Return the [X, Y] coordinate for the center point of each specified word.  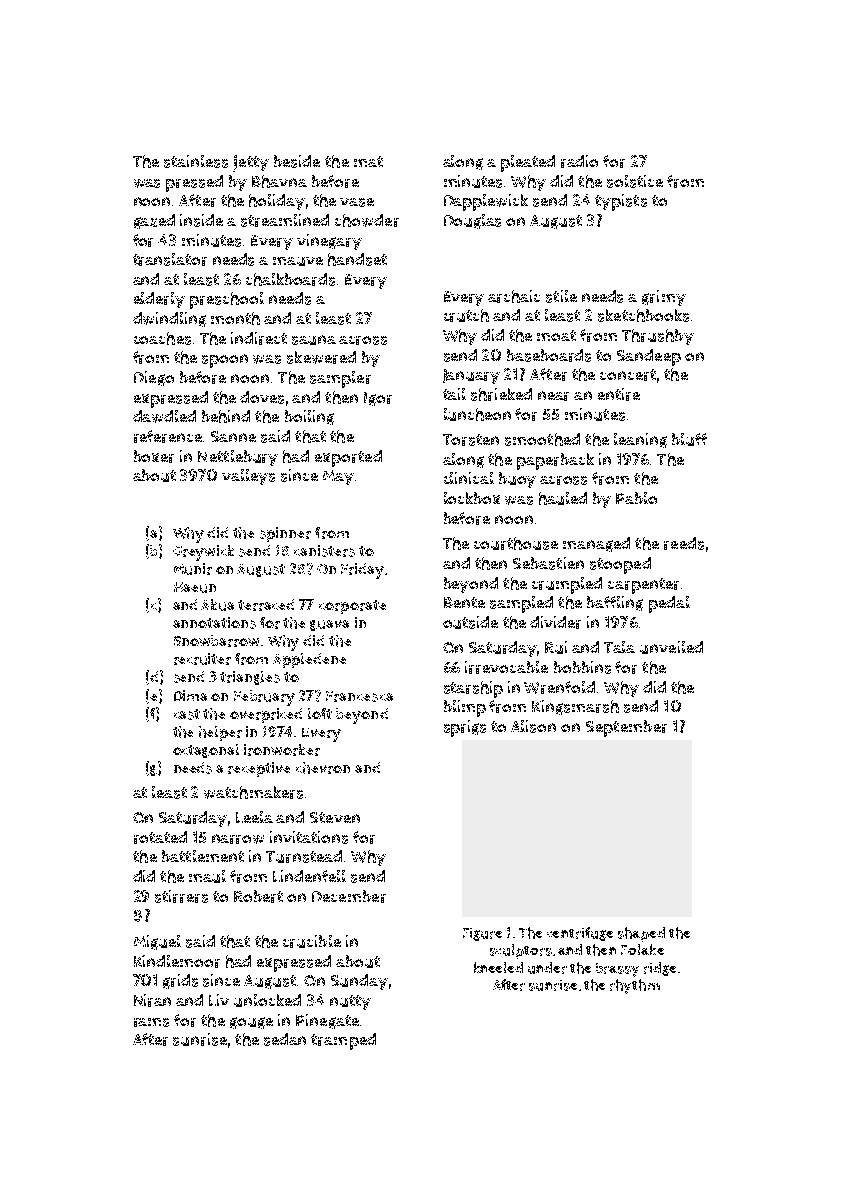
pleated [528, 163]
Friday [362, 571]
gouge [251, 1023]
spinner [285, 534]
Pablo [636, 498]
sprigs [465, 728]
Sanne [233, 436]
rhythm [635, 986]
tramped [343, 1041]
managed [596, 544]
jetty [251, 163]
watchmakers [253, 792]
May [338, 477]
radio [579, 161]
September [626, 728]
